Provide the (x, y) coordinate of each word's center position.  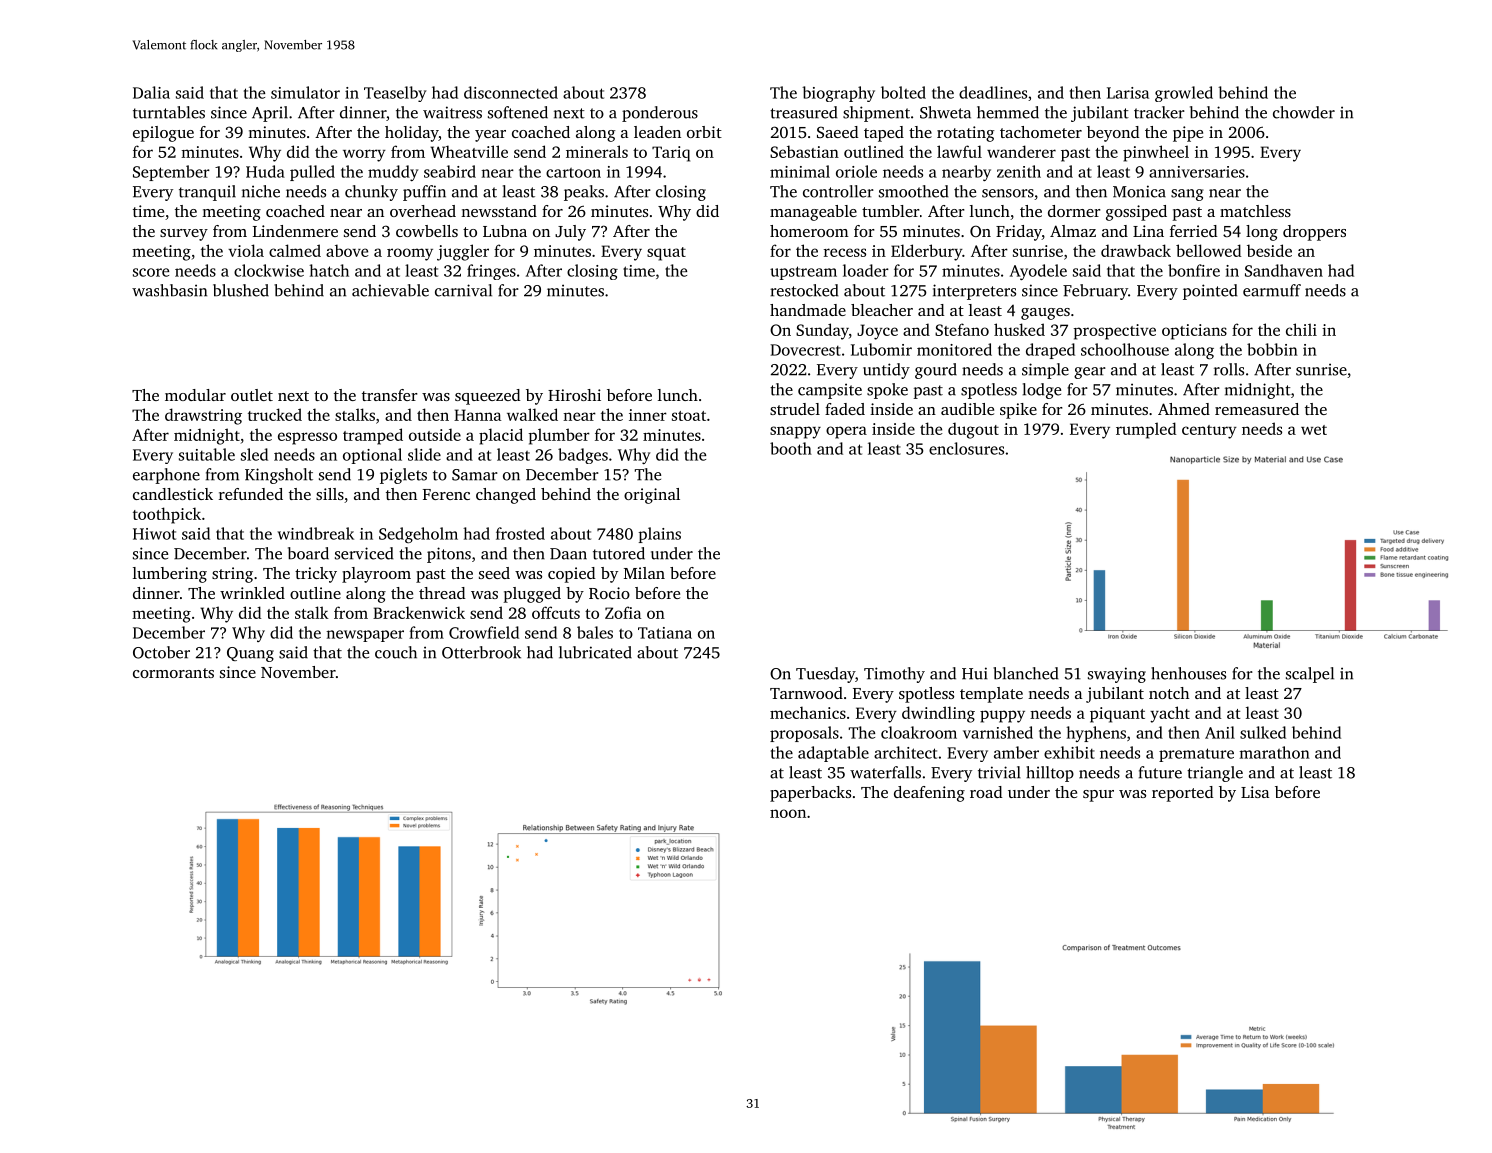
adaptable (833, 754)
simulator (305, 92)
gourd (936, 371)
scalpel (1310, 675)
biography (838, 94)
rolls (1229, 369)
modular (195, 395)
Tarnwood (806, 693)
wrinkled (252, 593)
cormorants (173, 673)
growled (1184, 94)
